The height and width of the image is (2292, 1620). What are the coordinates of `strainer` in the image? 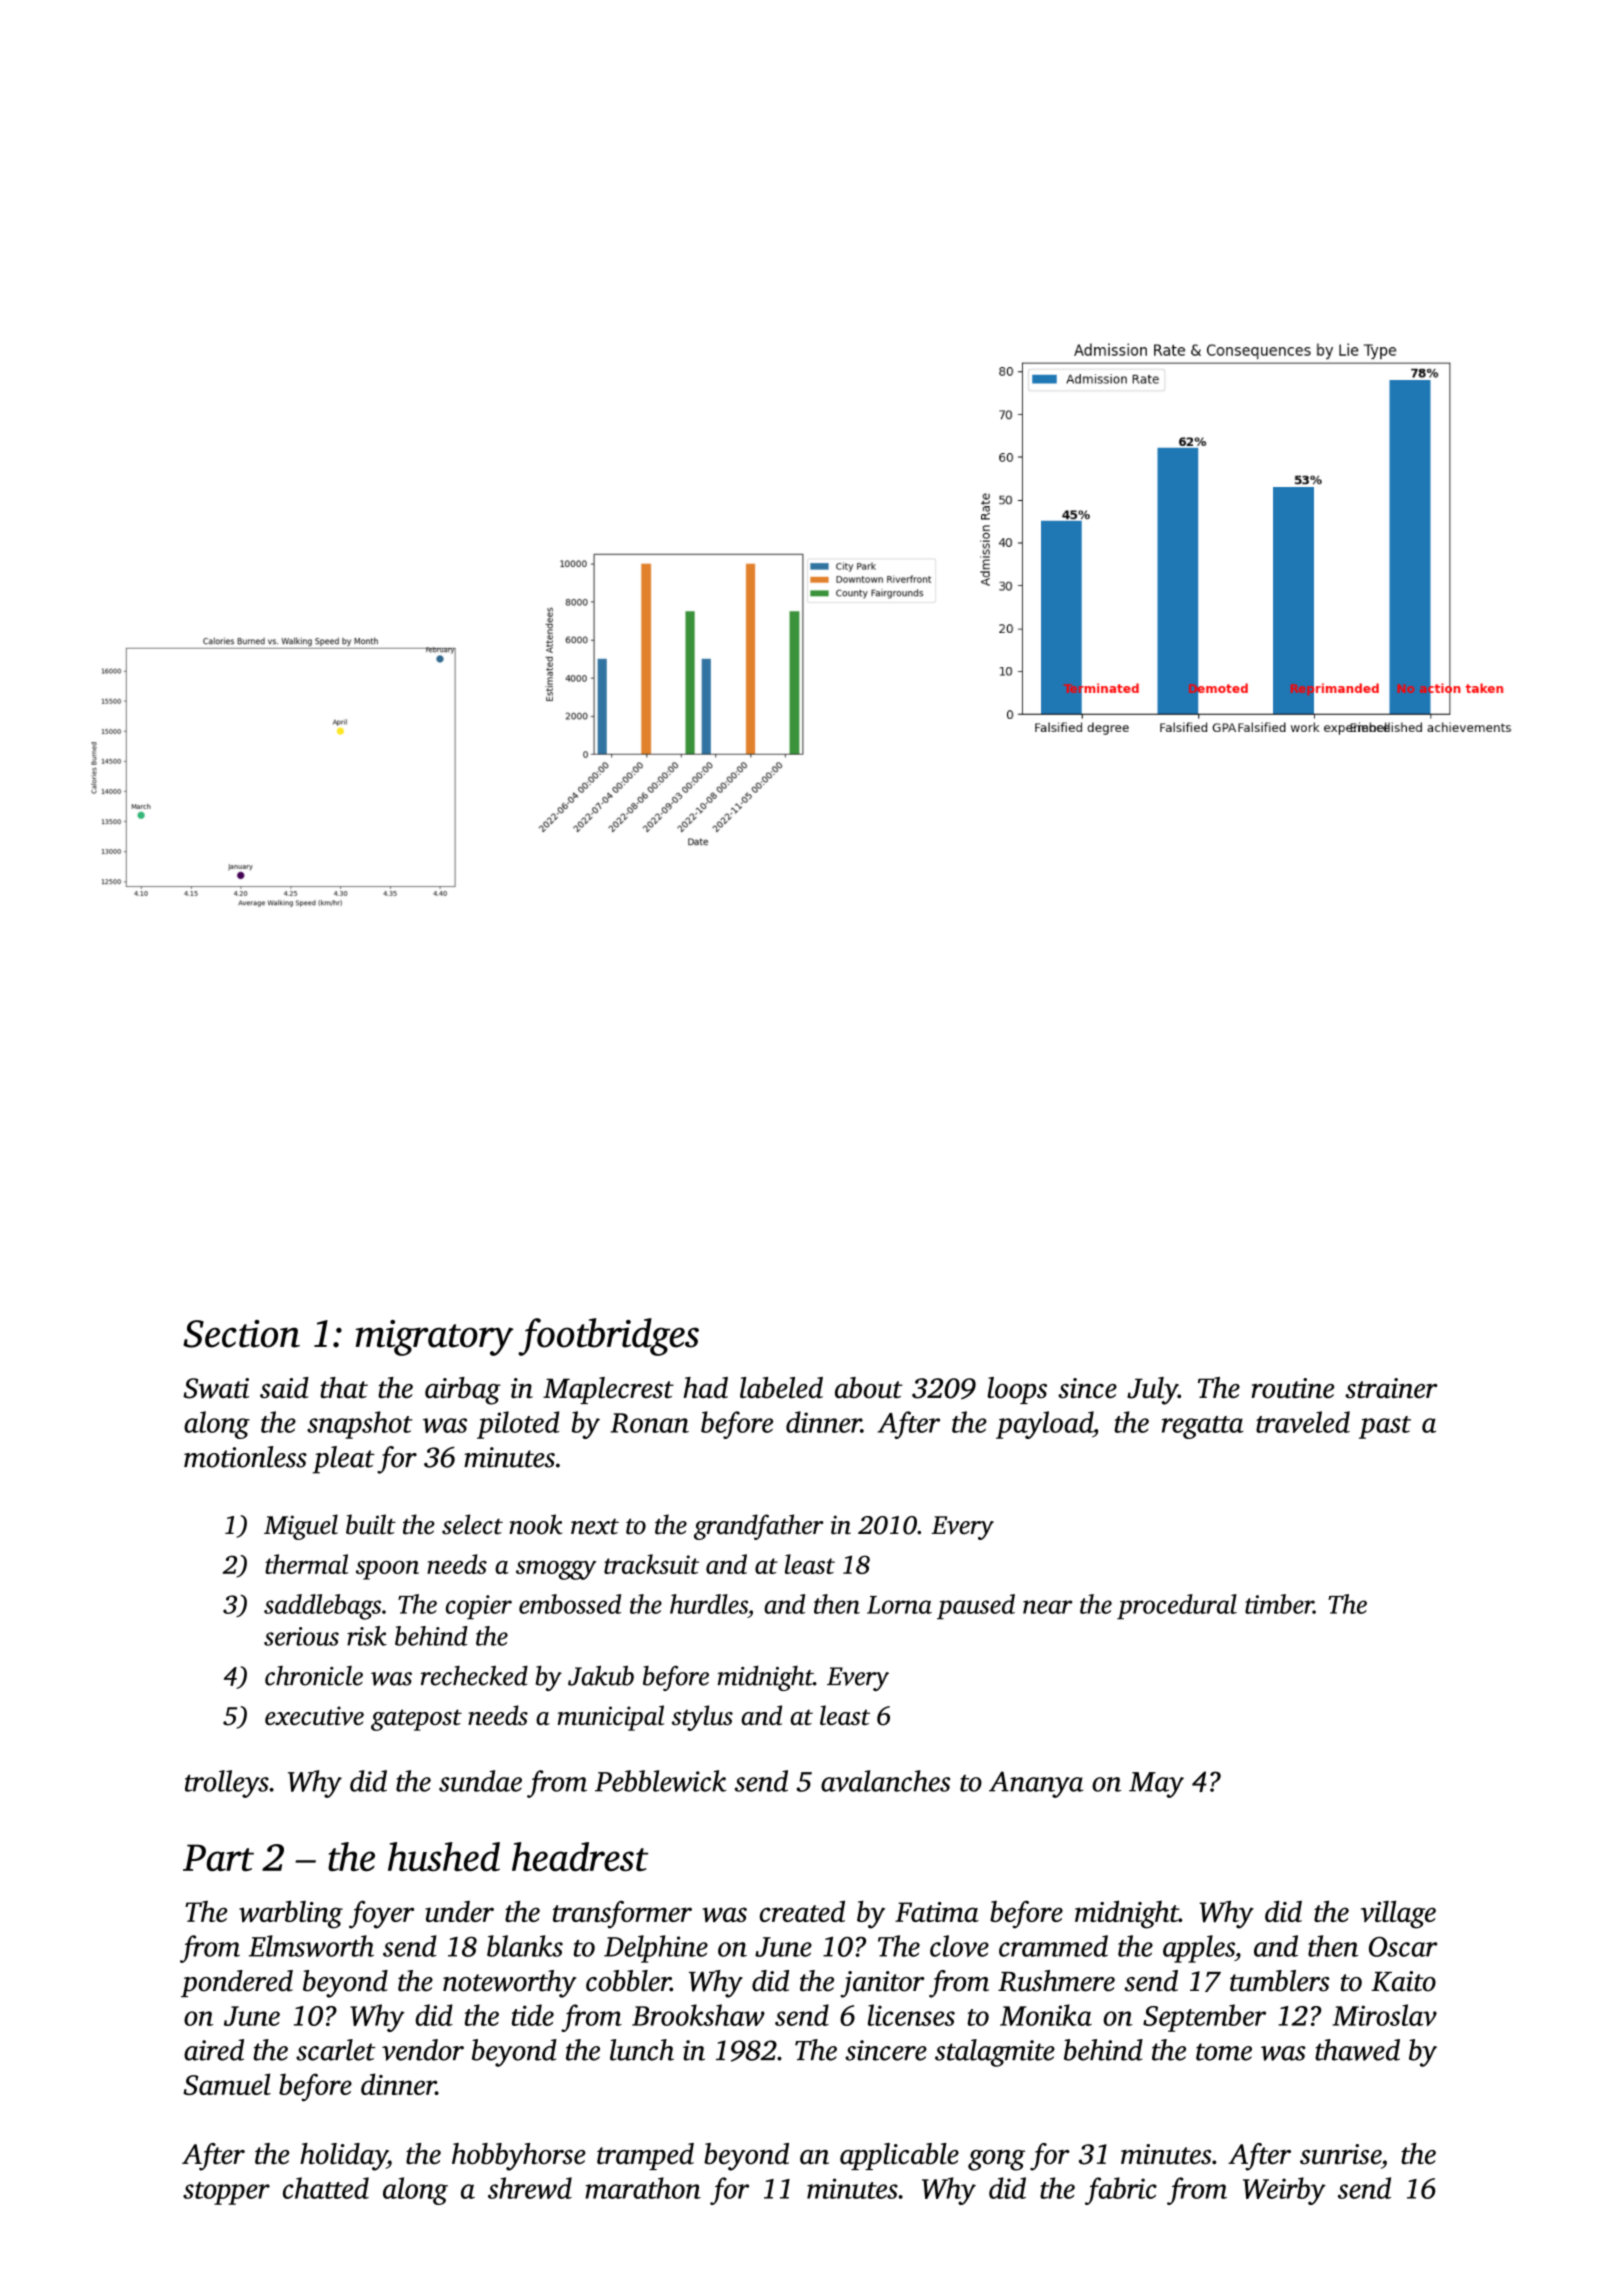 It's located at (1391, 1388).
